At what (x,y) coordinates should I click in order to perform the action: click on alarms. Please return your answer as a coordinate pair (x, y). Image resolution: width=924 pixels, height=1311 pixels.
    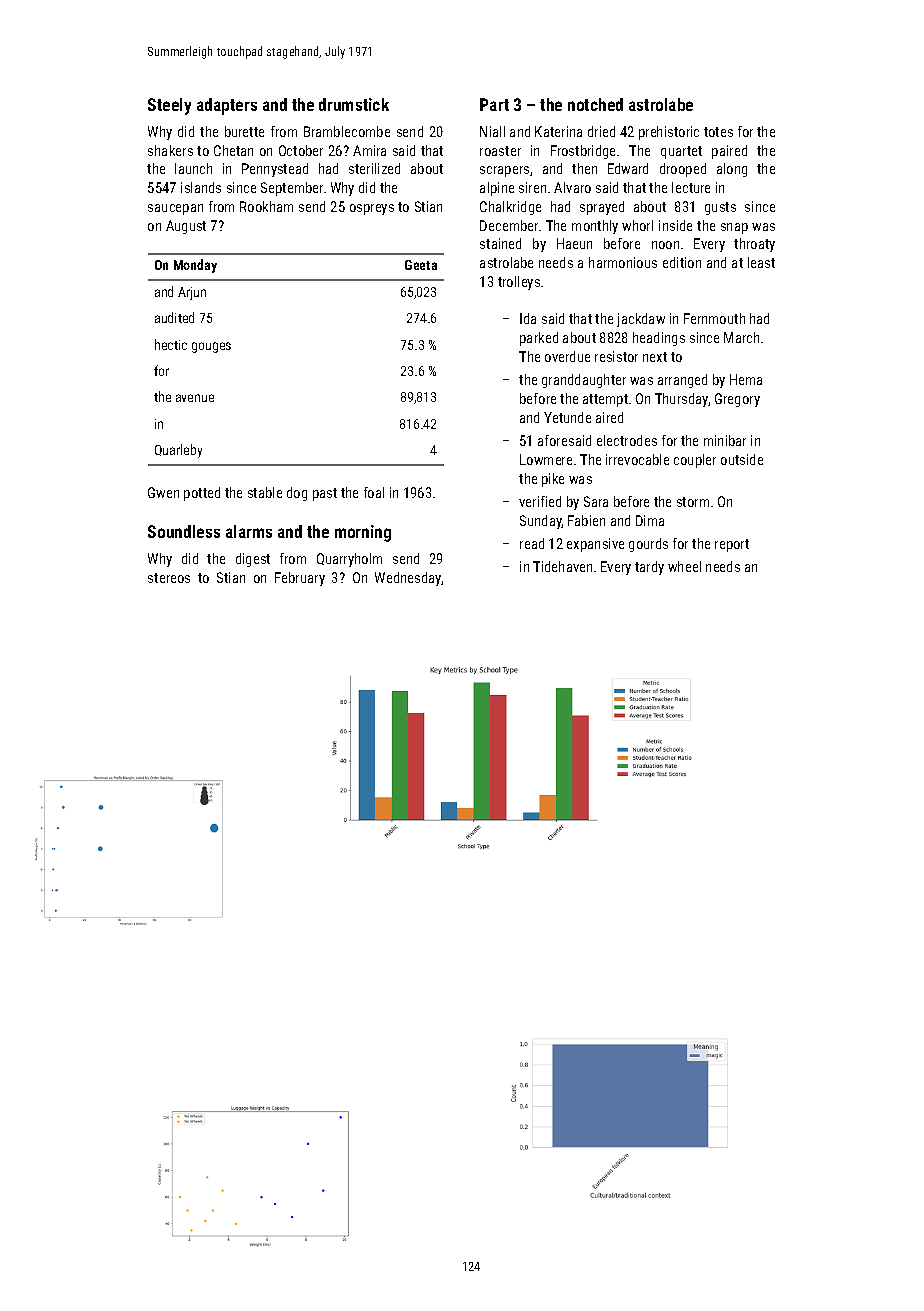
    Looking at the image, I should click on (249, 531).
